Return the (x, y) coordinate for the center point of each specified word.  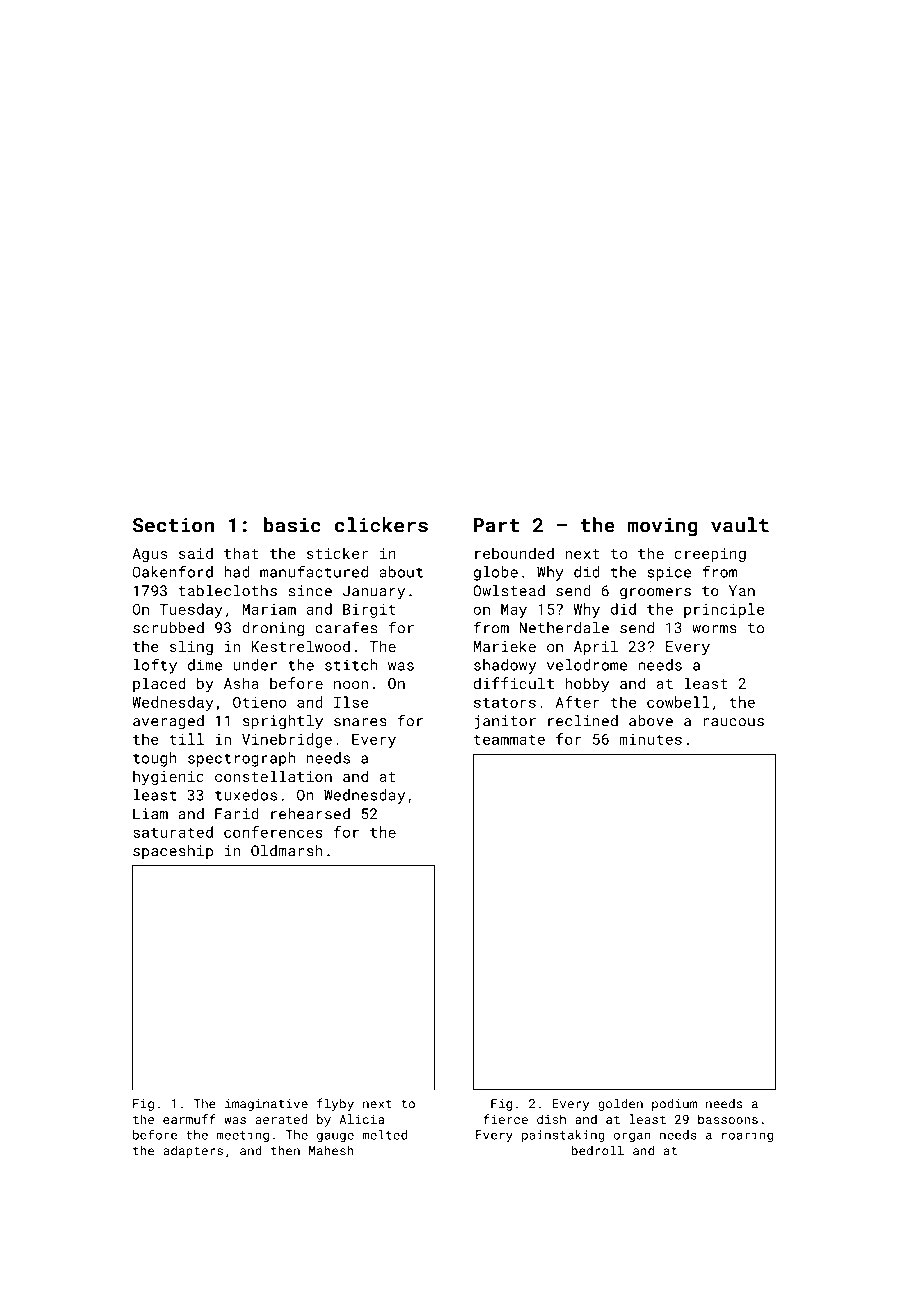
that (241, 553)
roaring (747, 1136)
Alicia (361, 1119)
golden (620, 1104)
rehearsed (310, 814)
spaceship (173, 852)
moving (663, 527)
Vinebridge (287, 740)
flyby (335, 1104)
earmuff (189, 1119)
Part (496, 525)
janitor (505, 722)
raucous (733, 722)
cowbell (678, 702)
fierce (505, 1119)
